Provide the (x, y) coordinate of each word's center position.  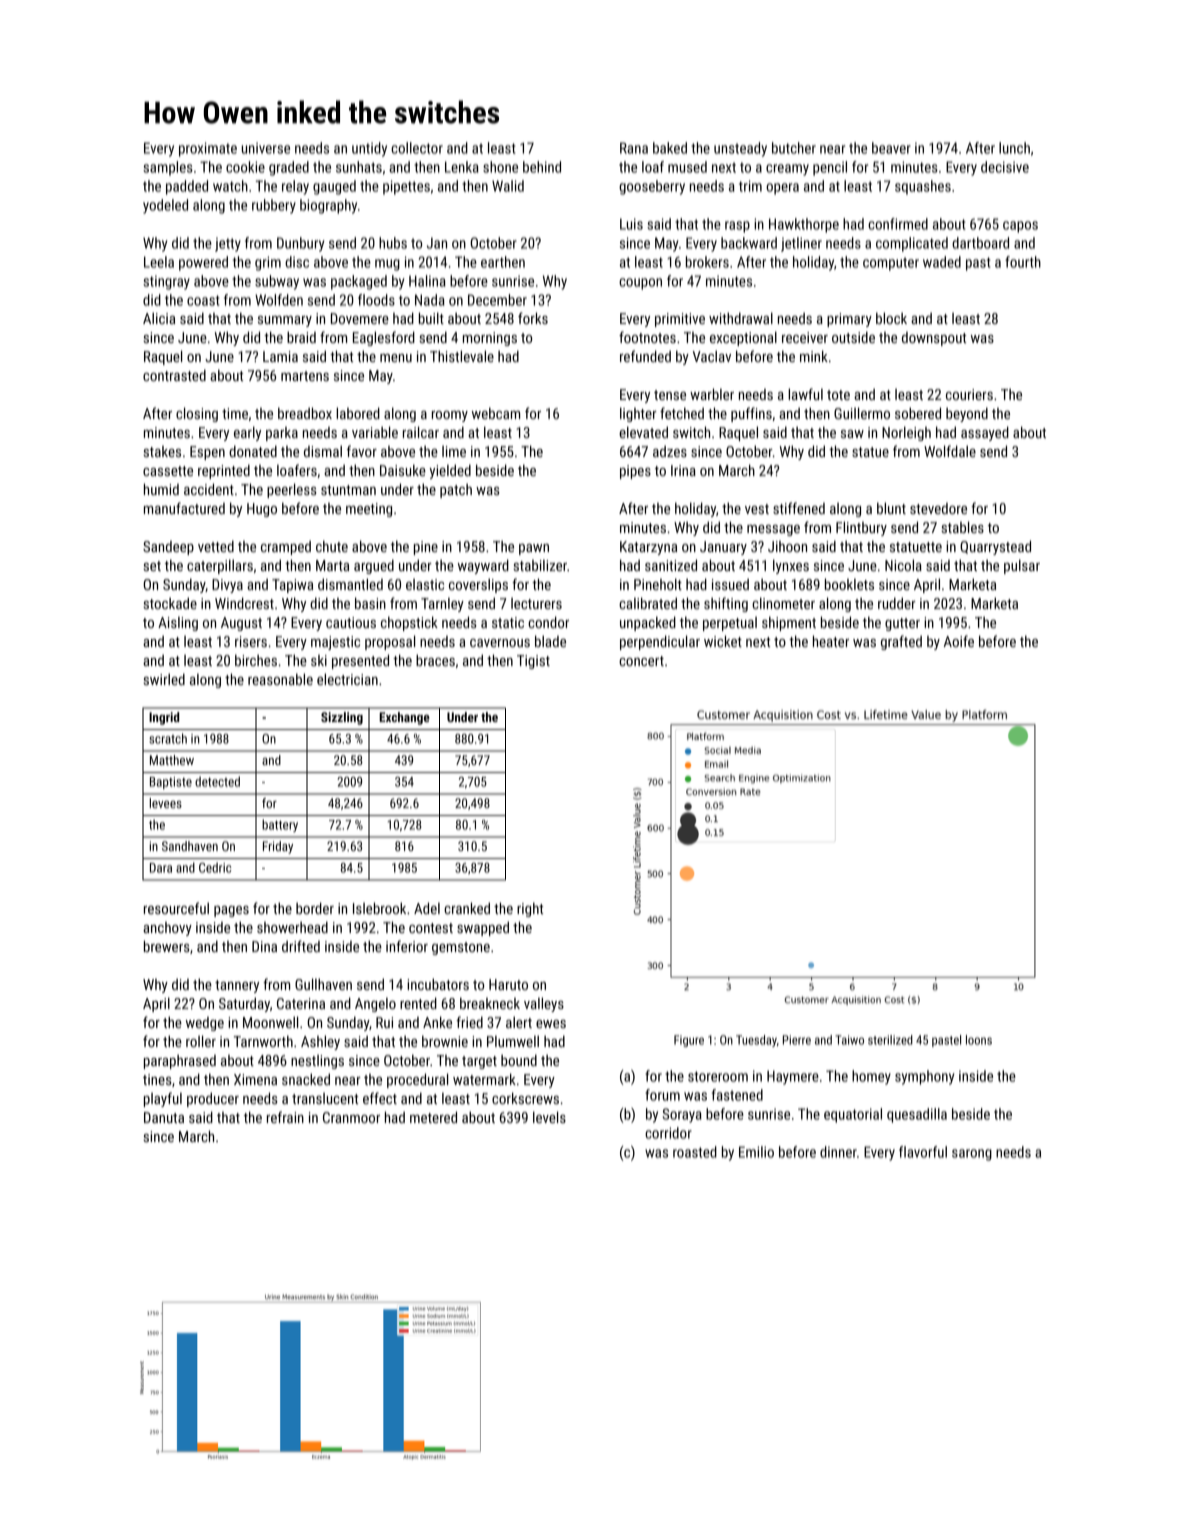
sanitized (671, 565)
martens (305, 376)
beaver (891, 148)
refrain (285, 1117)
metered (433, 1117)
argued (374, 566)
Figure (689, 1041)
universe (266, 148)
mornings (490, 339)
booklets (849, 584)
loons (979, 1040)
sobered (918, 413)
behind (542, 167)
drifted (301, 946)
